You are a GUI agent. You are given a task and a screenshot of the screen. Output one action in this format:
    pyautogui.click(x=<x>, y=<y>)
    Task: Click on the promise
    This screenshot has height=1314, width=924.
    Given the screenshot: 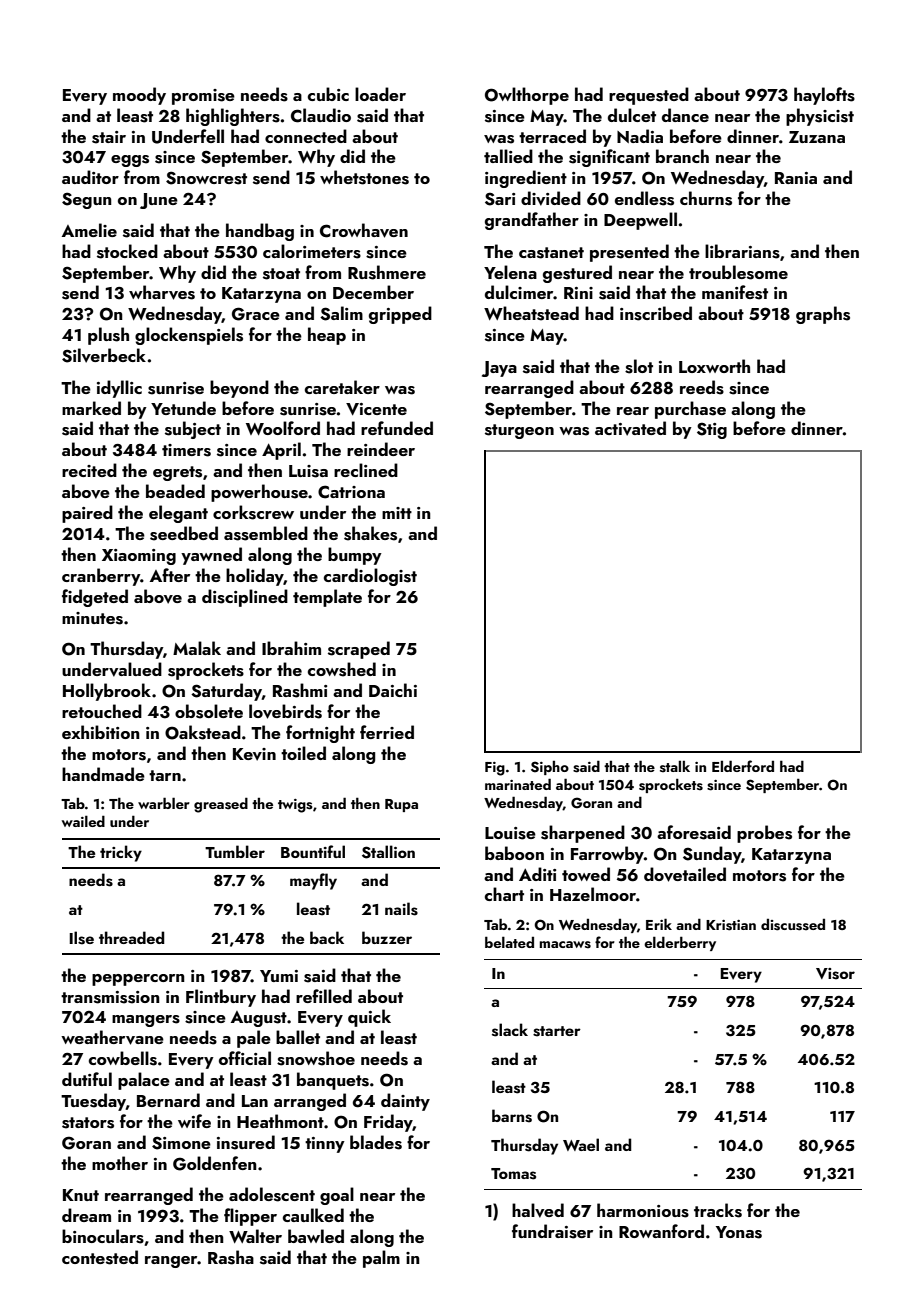 What is the action you would take?
    pyautogui.click(x=203, y=97)
